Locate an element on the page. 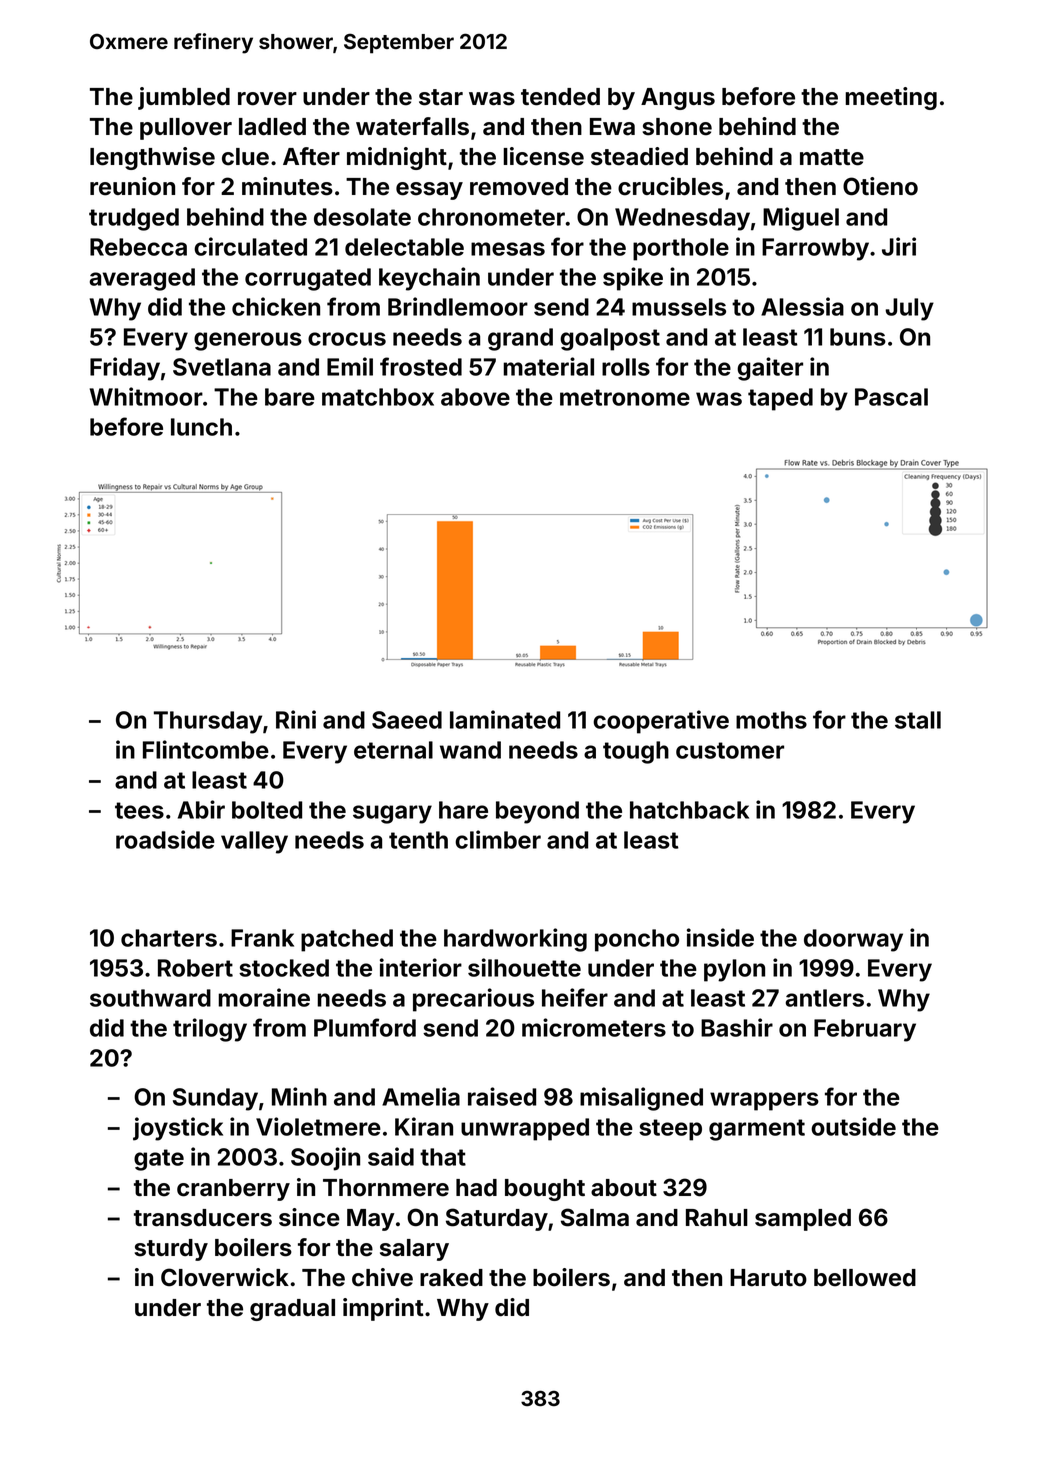 This page has height=1479, width=1041. Rahul is located at coordinates (717, 1218).
